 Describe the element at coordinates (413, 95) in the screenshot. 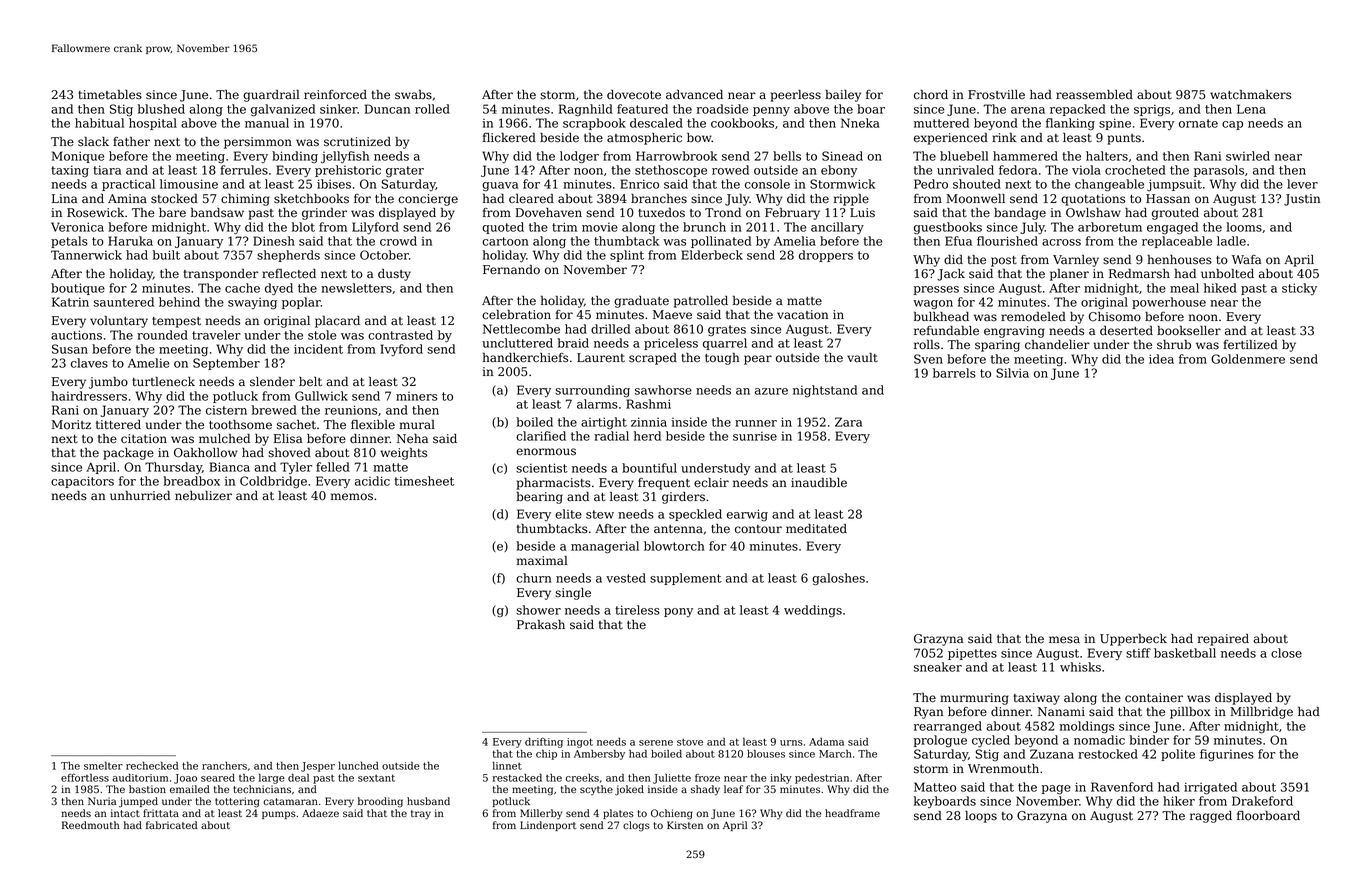

I see `swabs` at that location.
